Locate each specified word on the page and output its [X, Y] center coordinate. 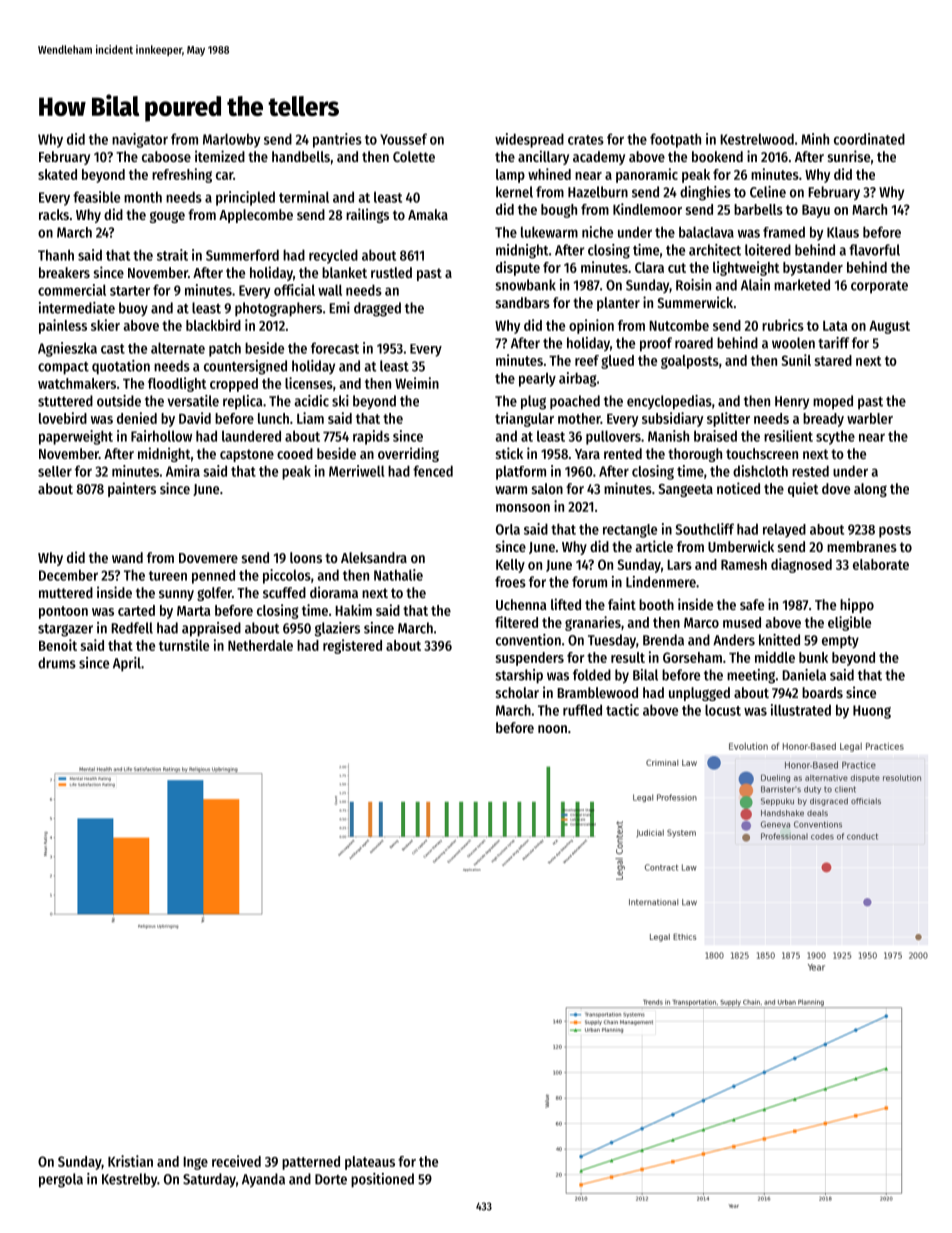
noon [552, 729]
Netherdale [260, 645]
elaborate [881, 564]
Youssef [403, 139]
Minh [815, 139]
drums [57, 663]
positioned [382, 1180]
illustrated [801, 710]
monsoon [523, 508]
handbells [301, 156]
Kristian [130, 1161]
